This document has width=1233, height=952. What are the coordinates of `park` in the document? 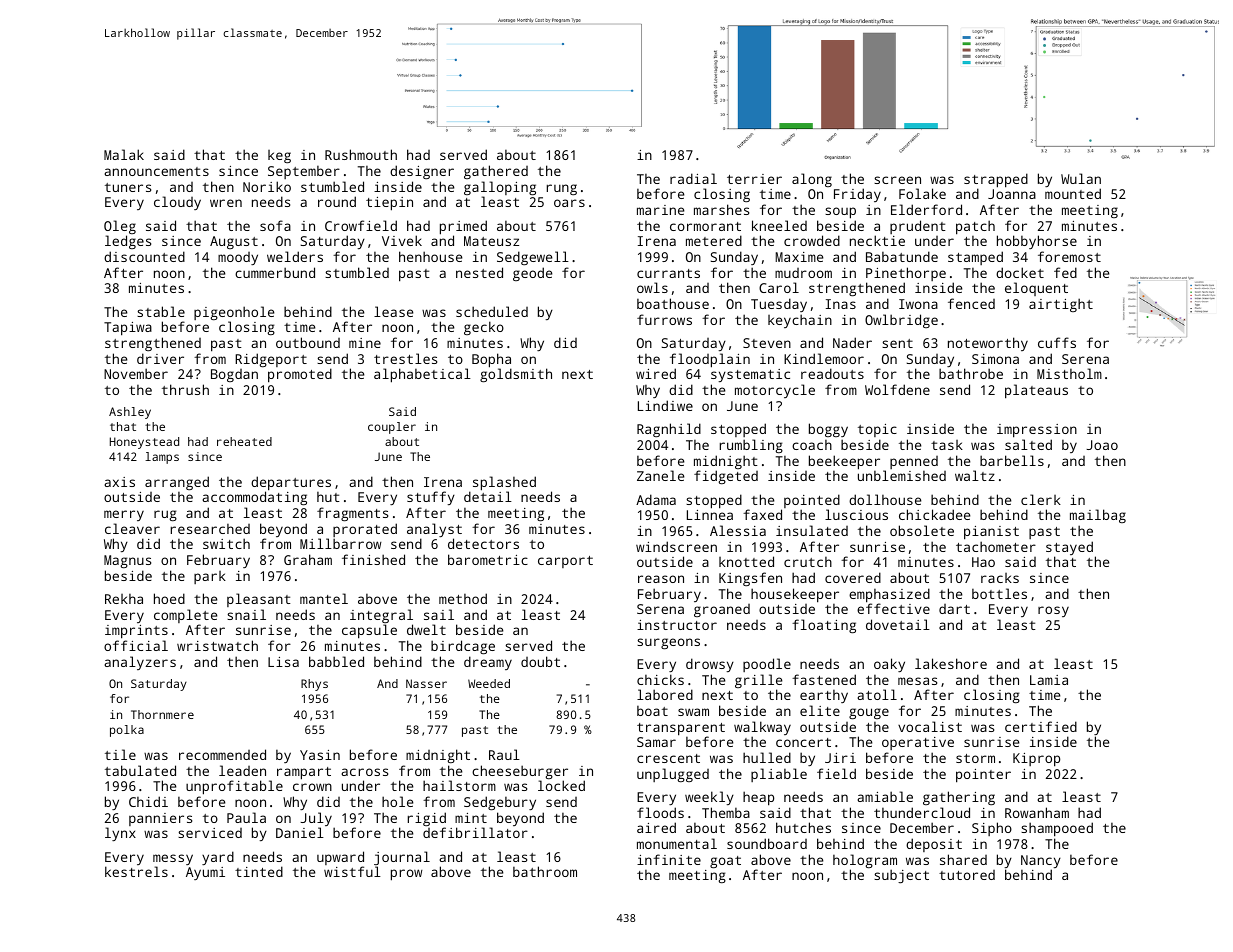 It's located at (210, 577).
